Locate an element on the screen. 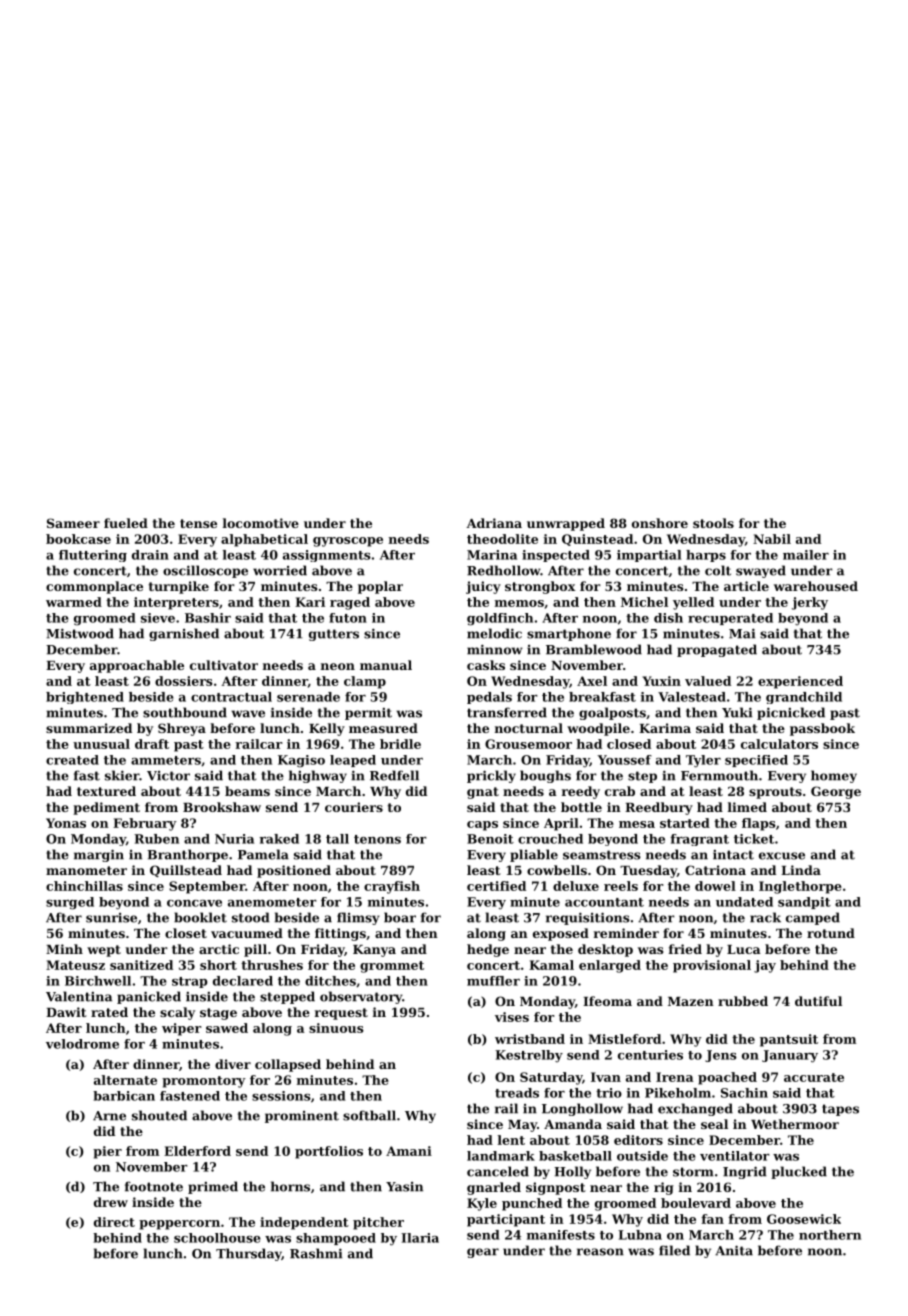 The width and height of the screenshot is (908, 1316). direct is located at coordinates (114, 1222).
